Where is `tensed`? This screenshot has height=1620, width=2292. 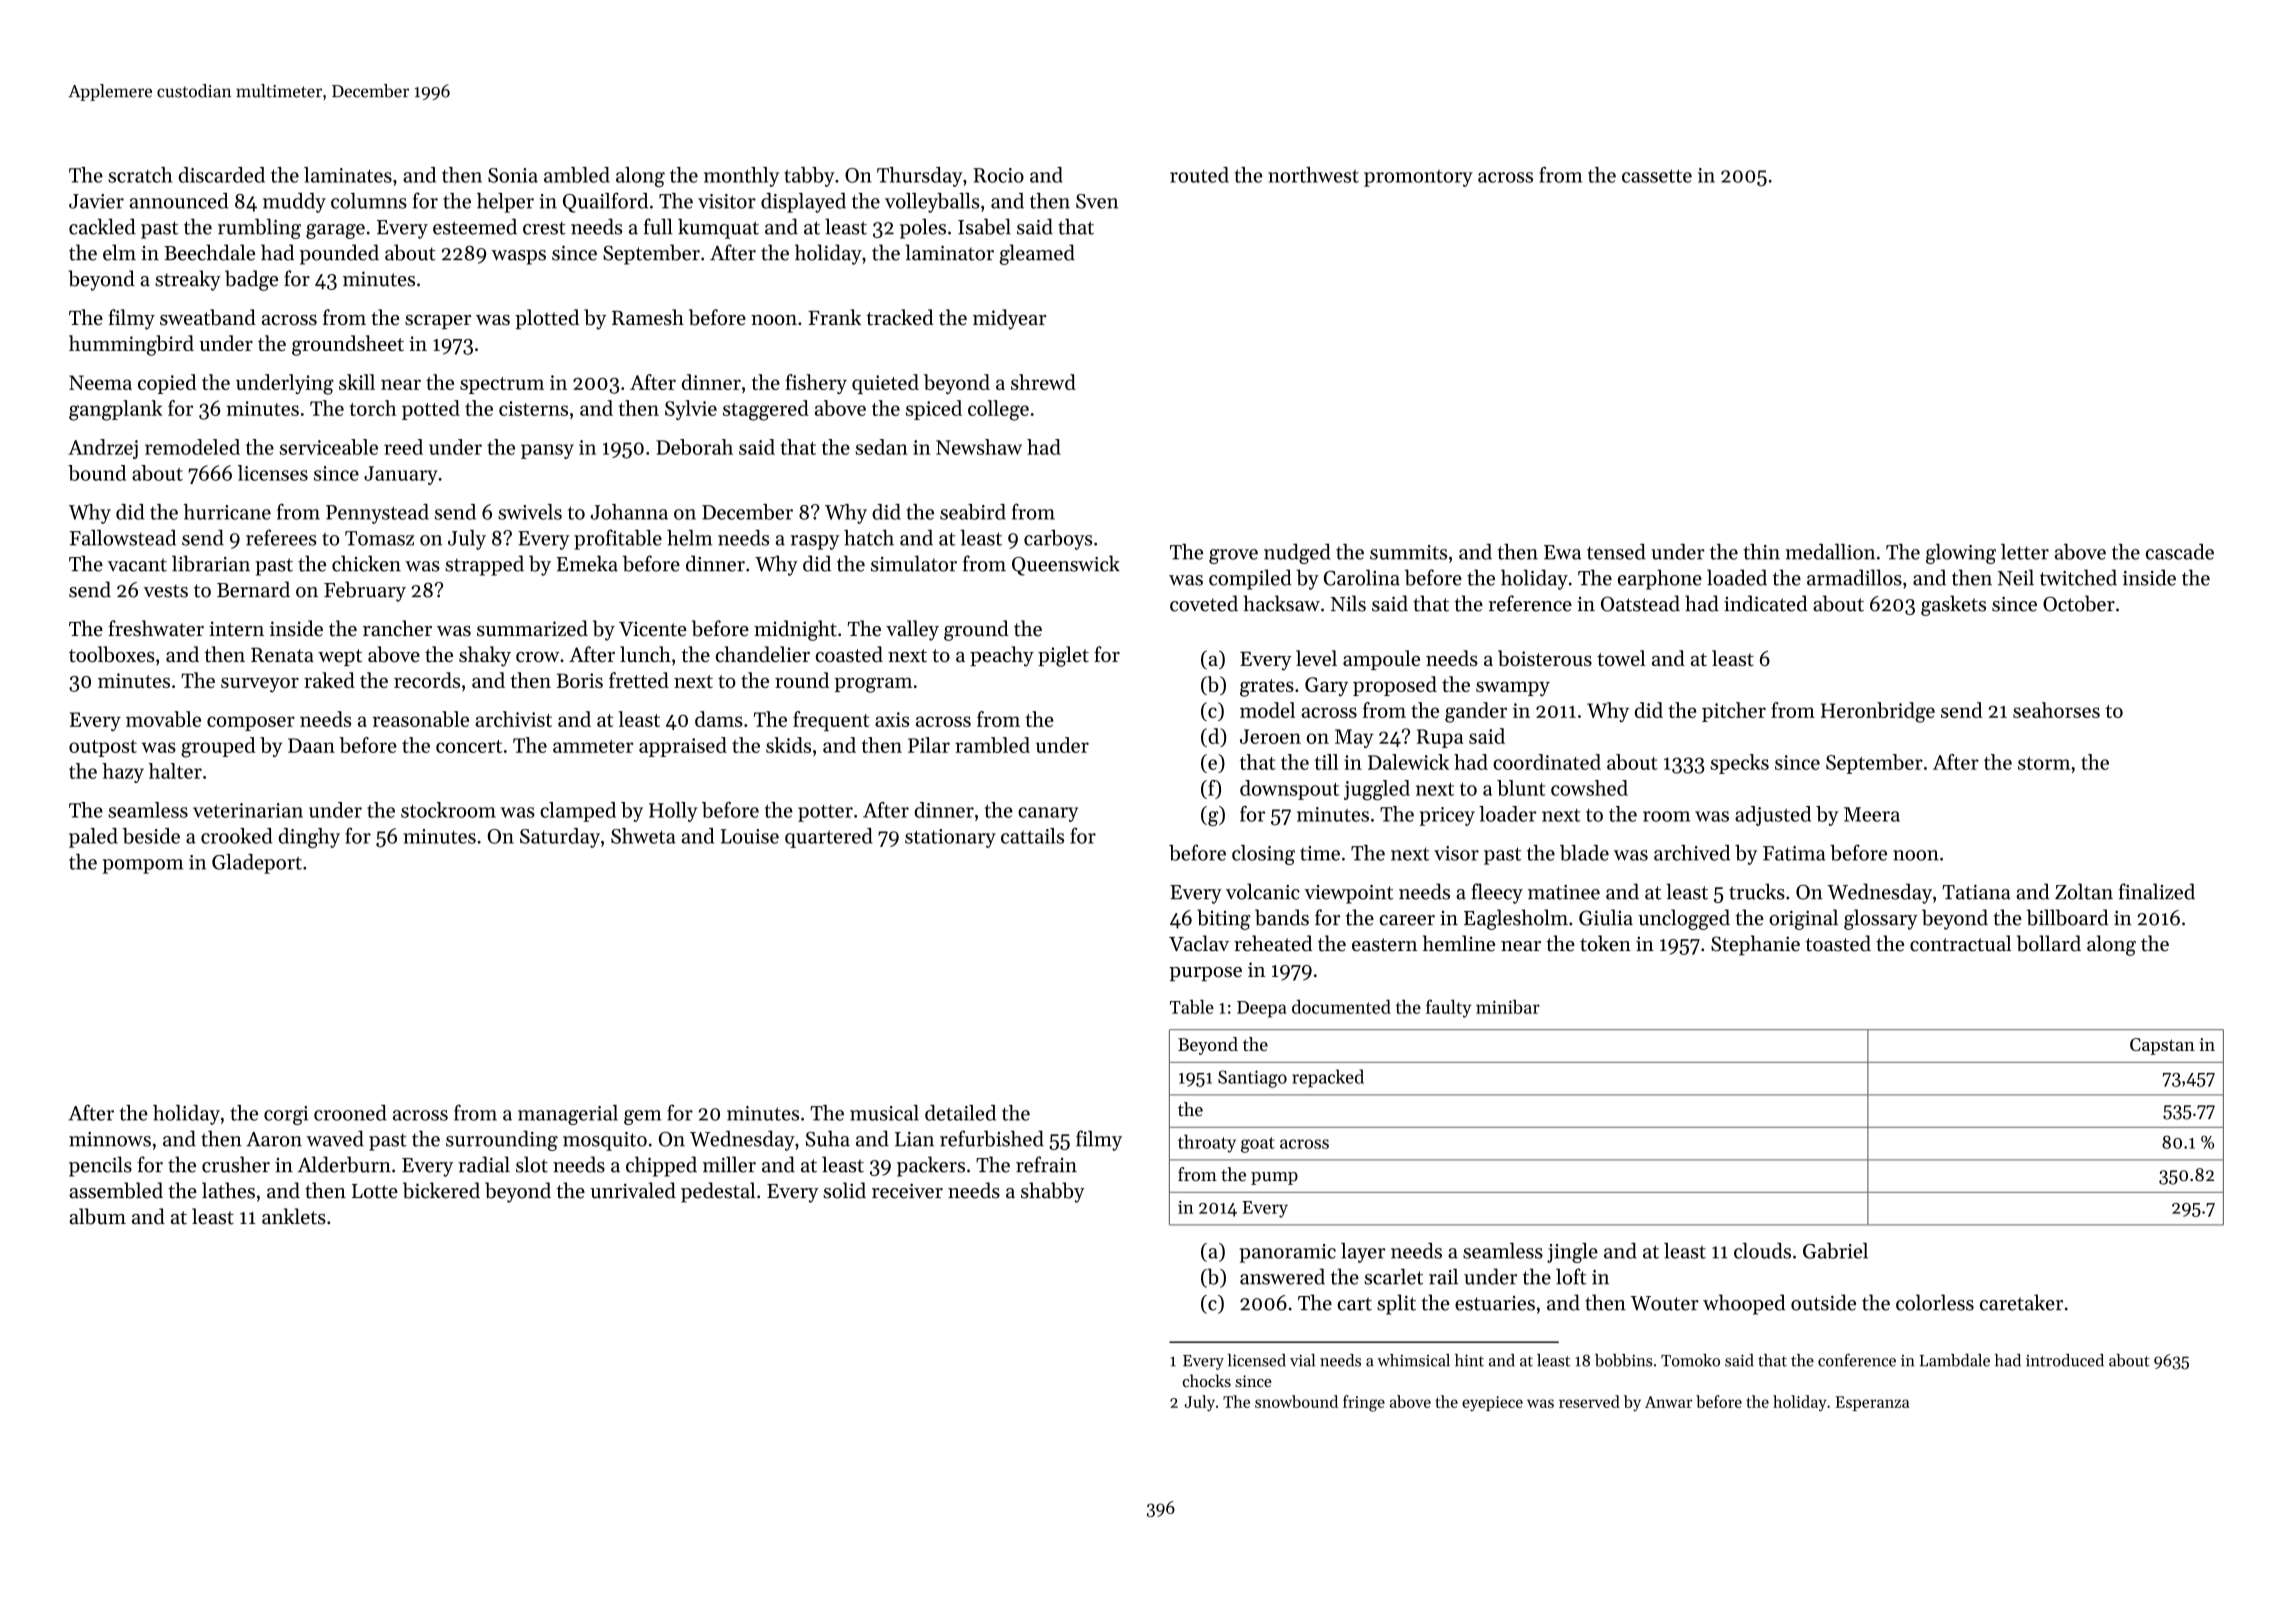
tensed is located at coordinates (1616, 552).
